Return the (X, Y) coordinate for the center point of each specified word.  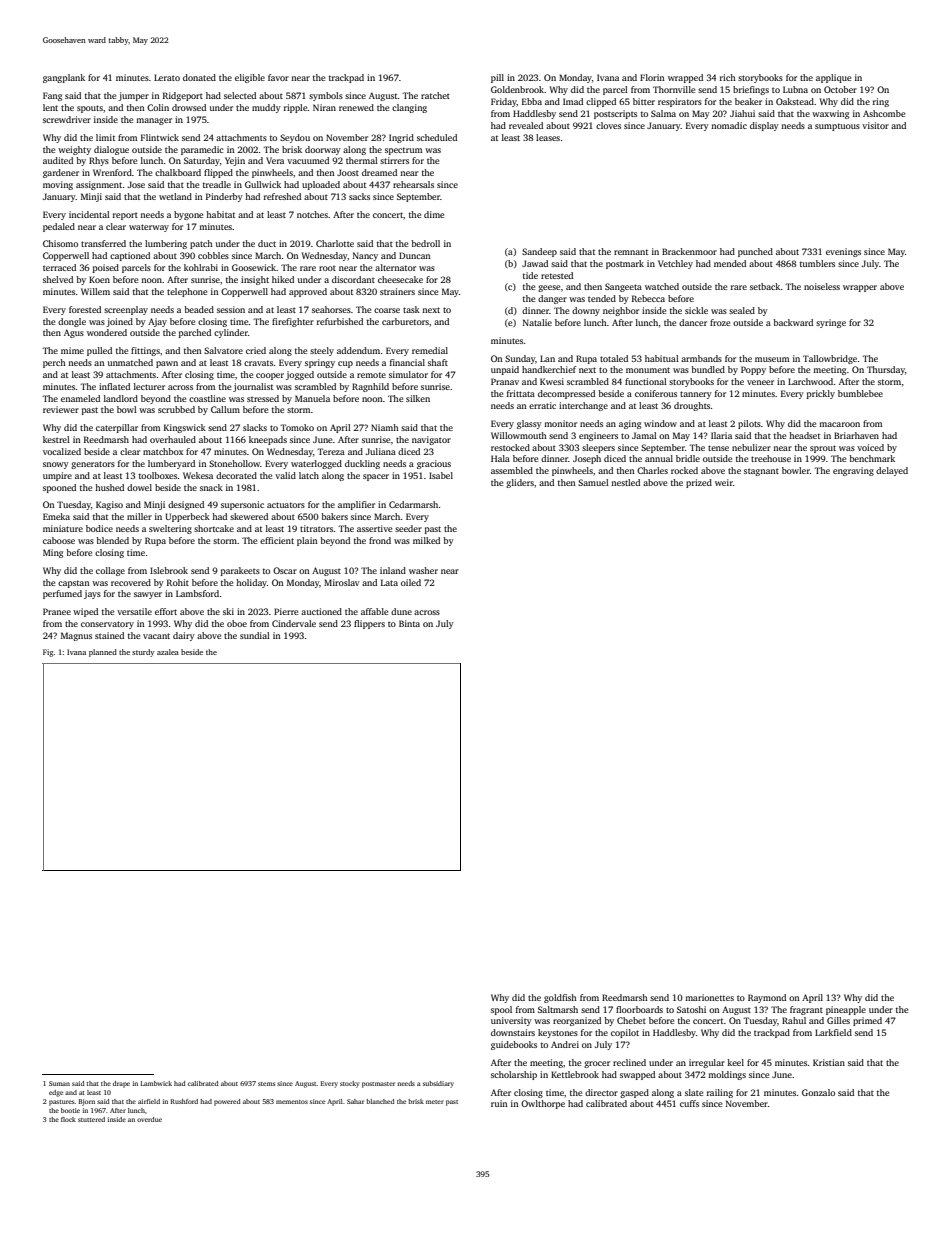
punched (755, 252)
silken (418, 398)
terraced (59, 267)
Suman (59, 1083)
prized (699, 483)
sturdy (143, 653)
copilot (625, 1033)
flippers (369, 624)
